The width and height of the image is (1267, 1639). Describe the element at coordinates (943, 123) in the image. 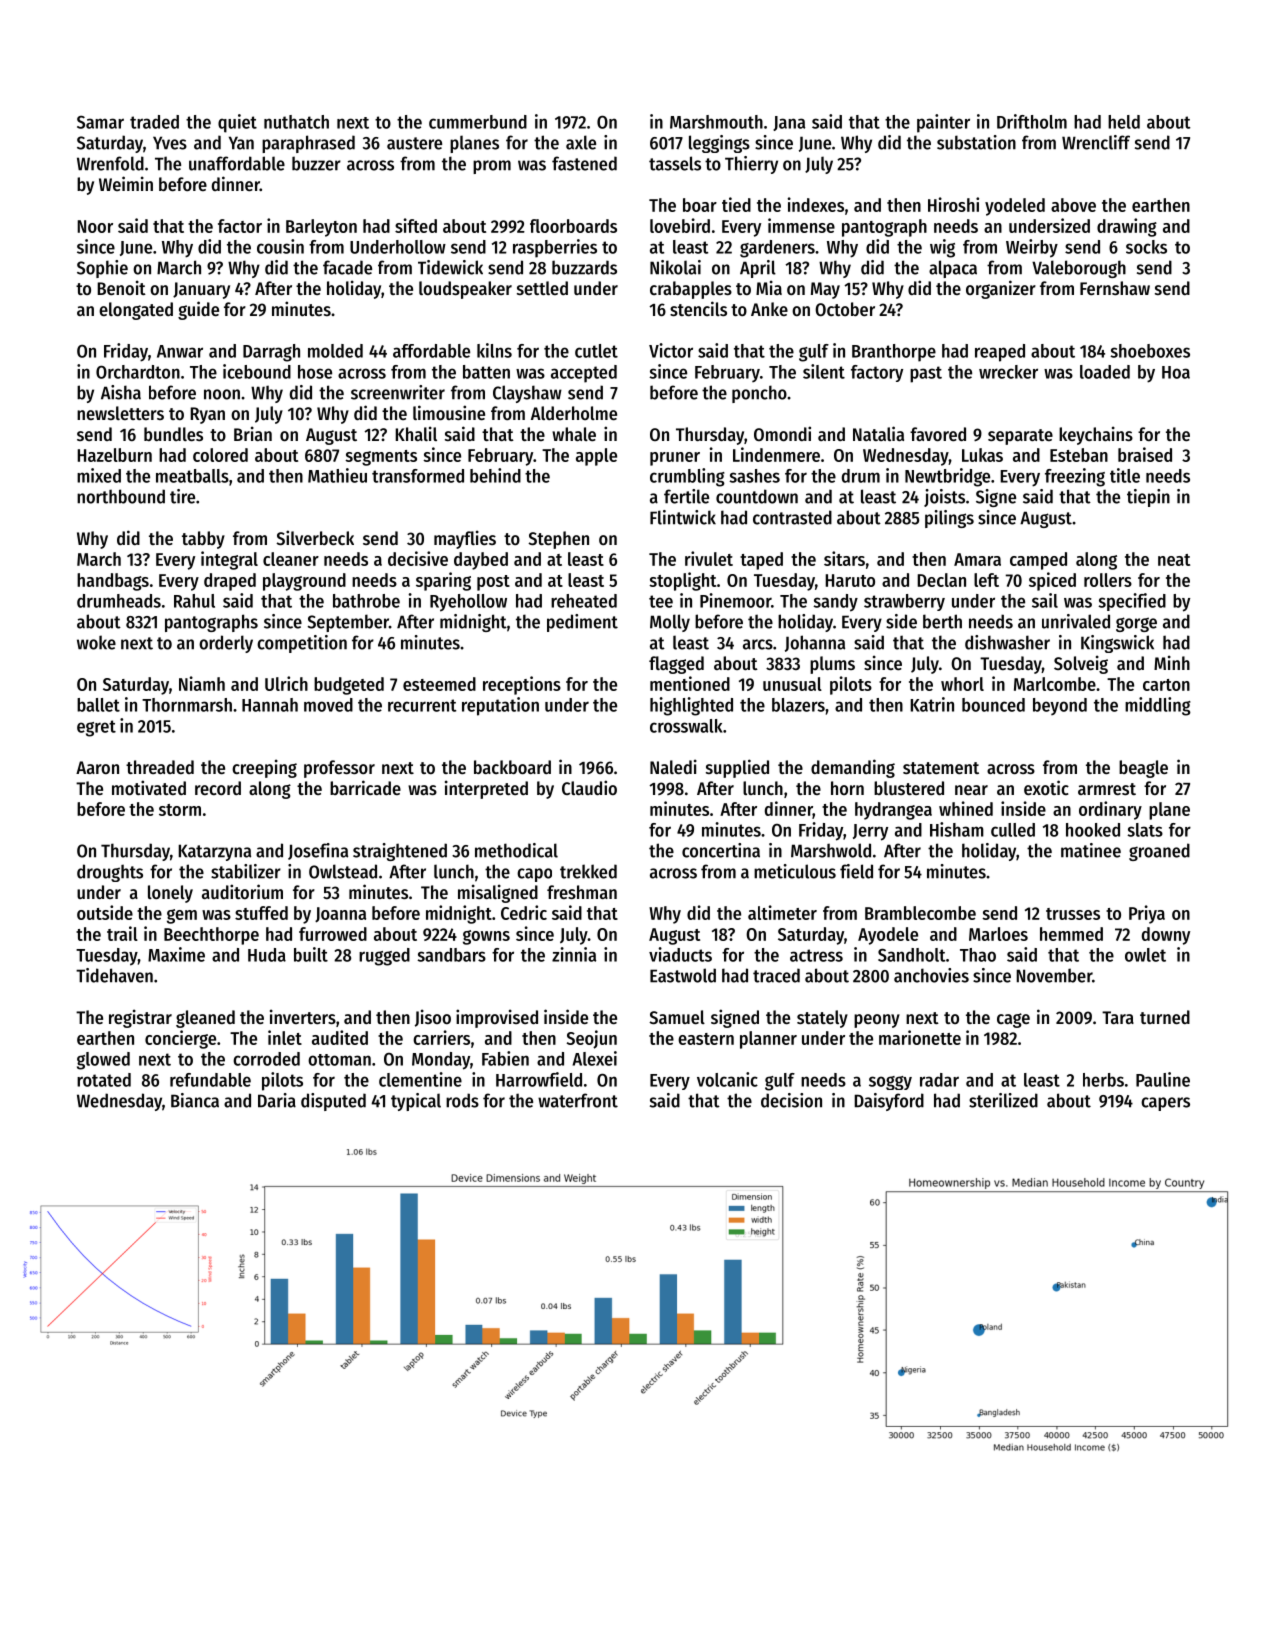

I see `painter` at that location.
